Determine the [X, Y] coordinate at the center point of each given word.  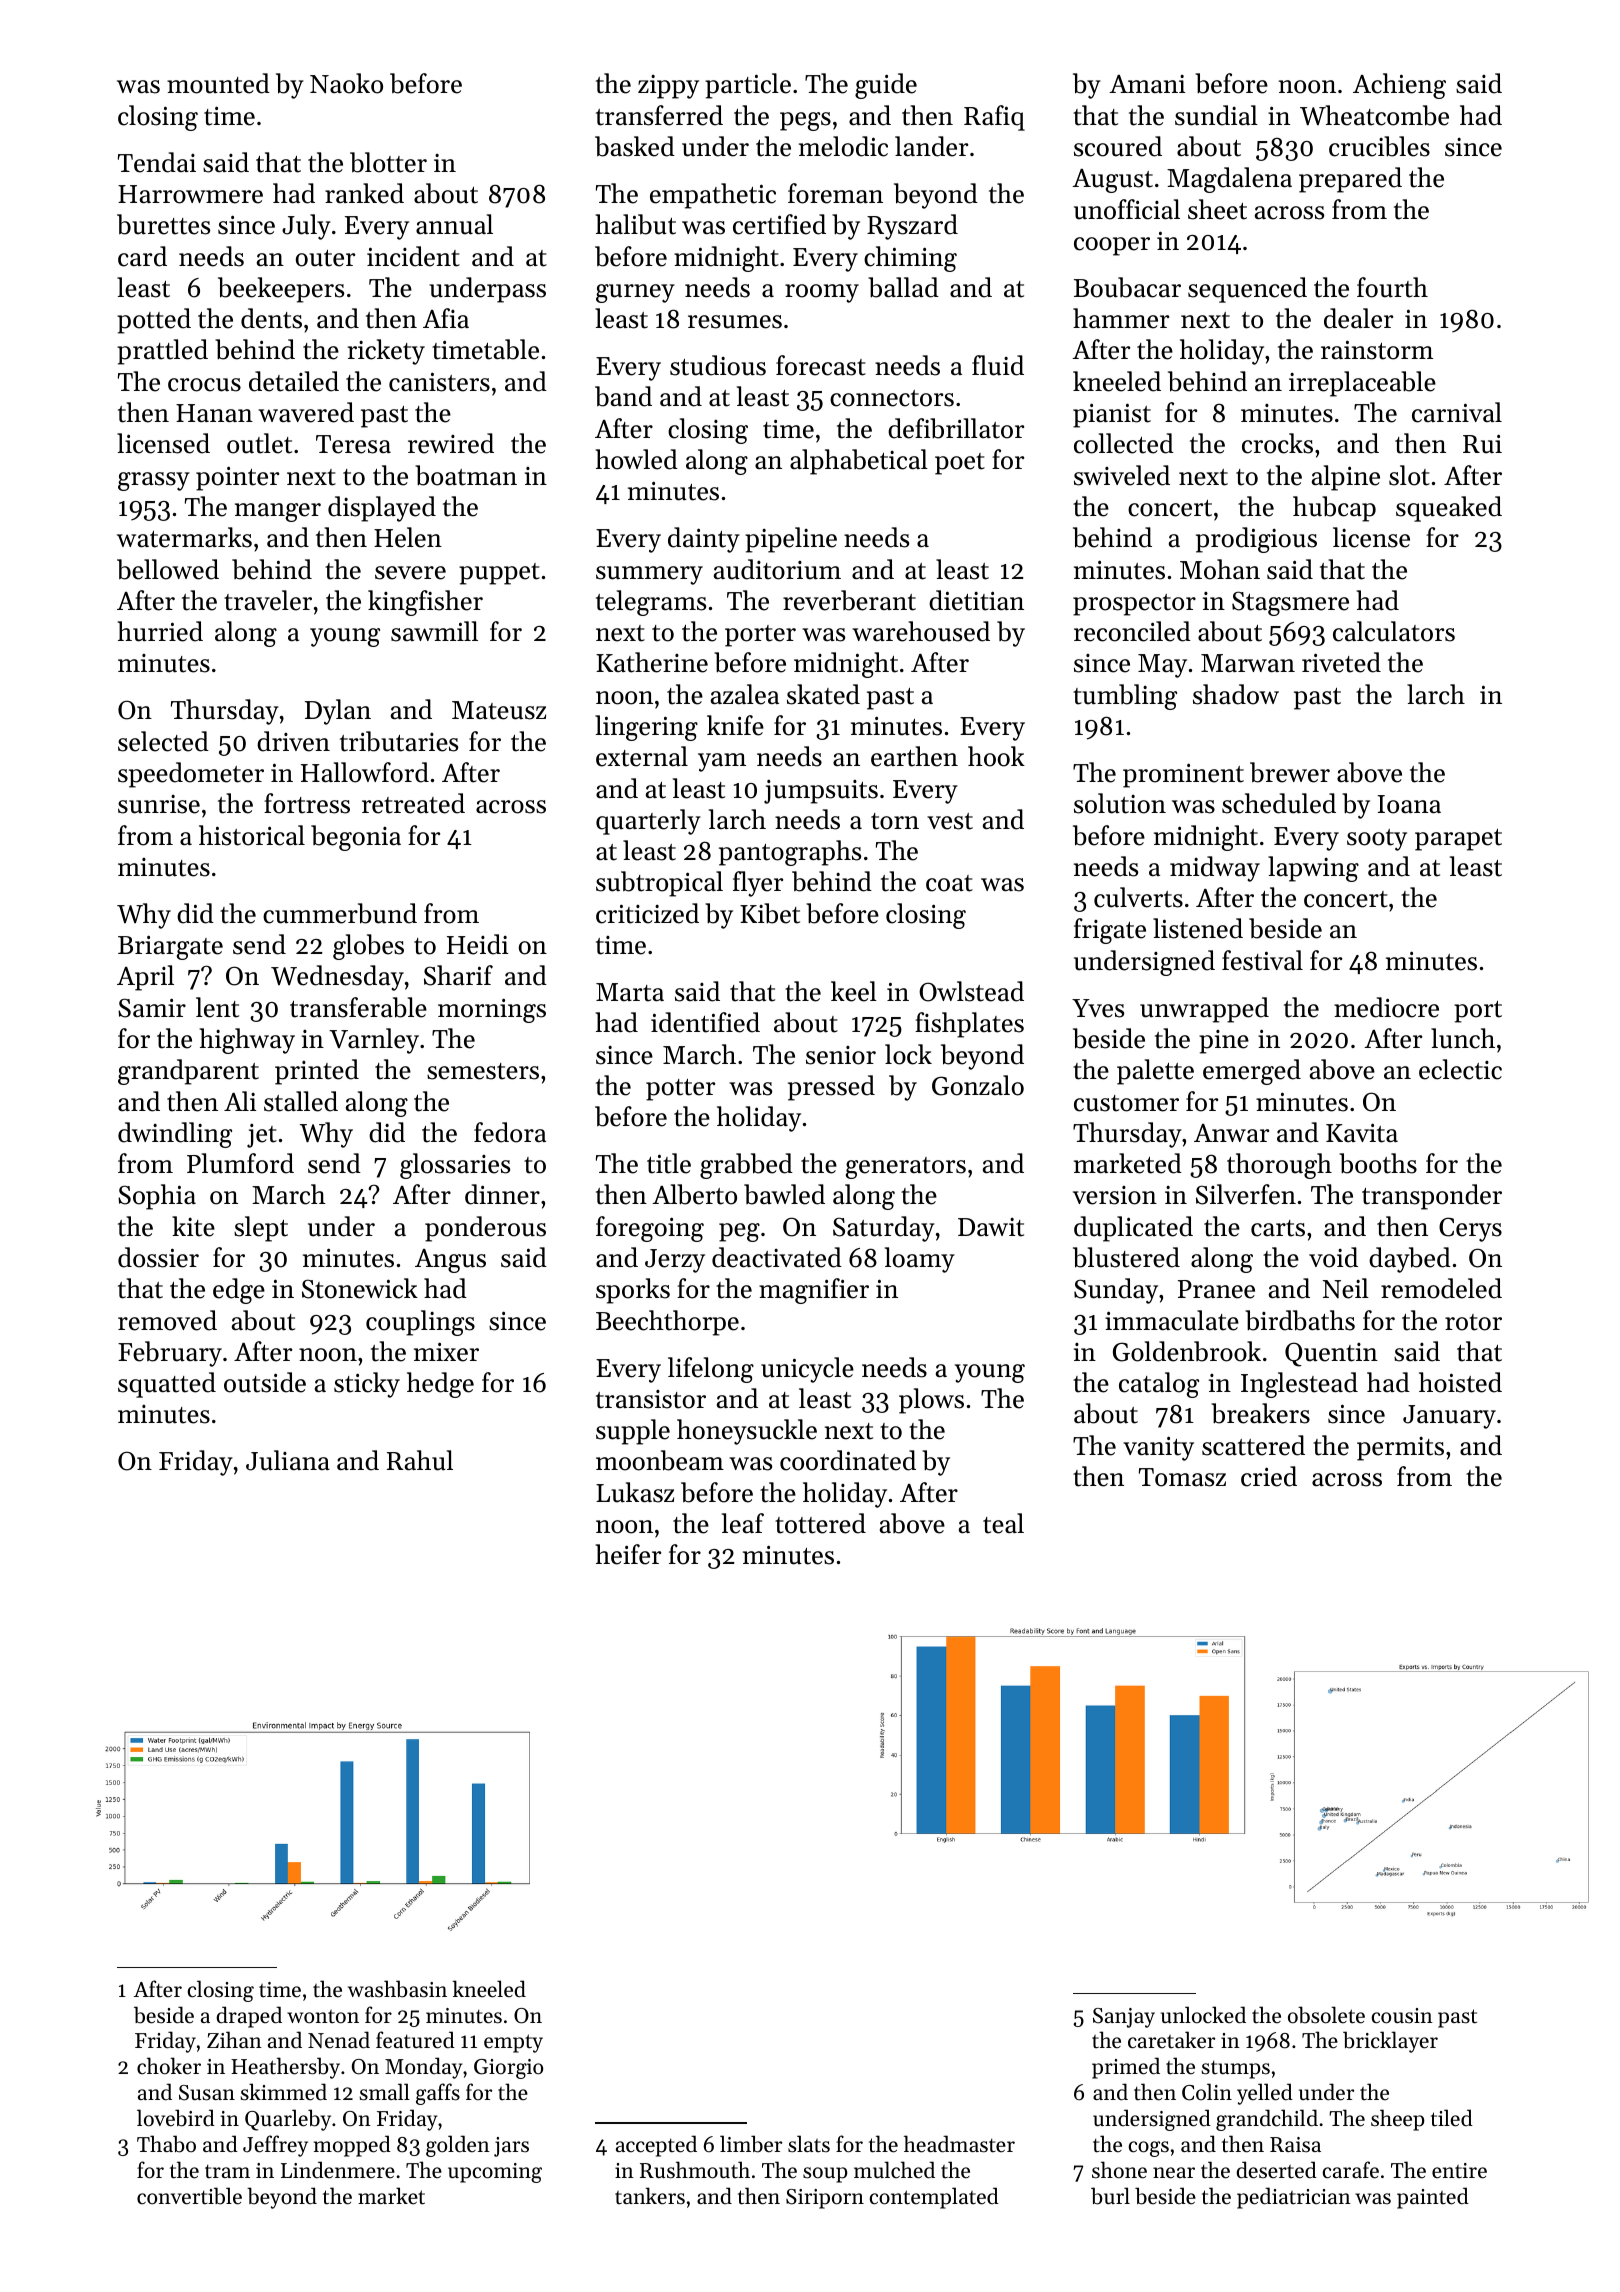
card [142, 256]
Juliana [288, 1460]
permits [1400, 1449]
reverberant [849, 600]
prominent [1183, 775]
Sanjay [1124, 2018]
